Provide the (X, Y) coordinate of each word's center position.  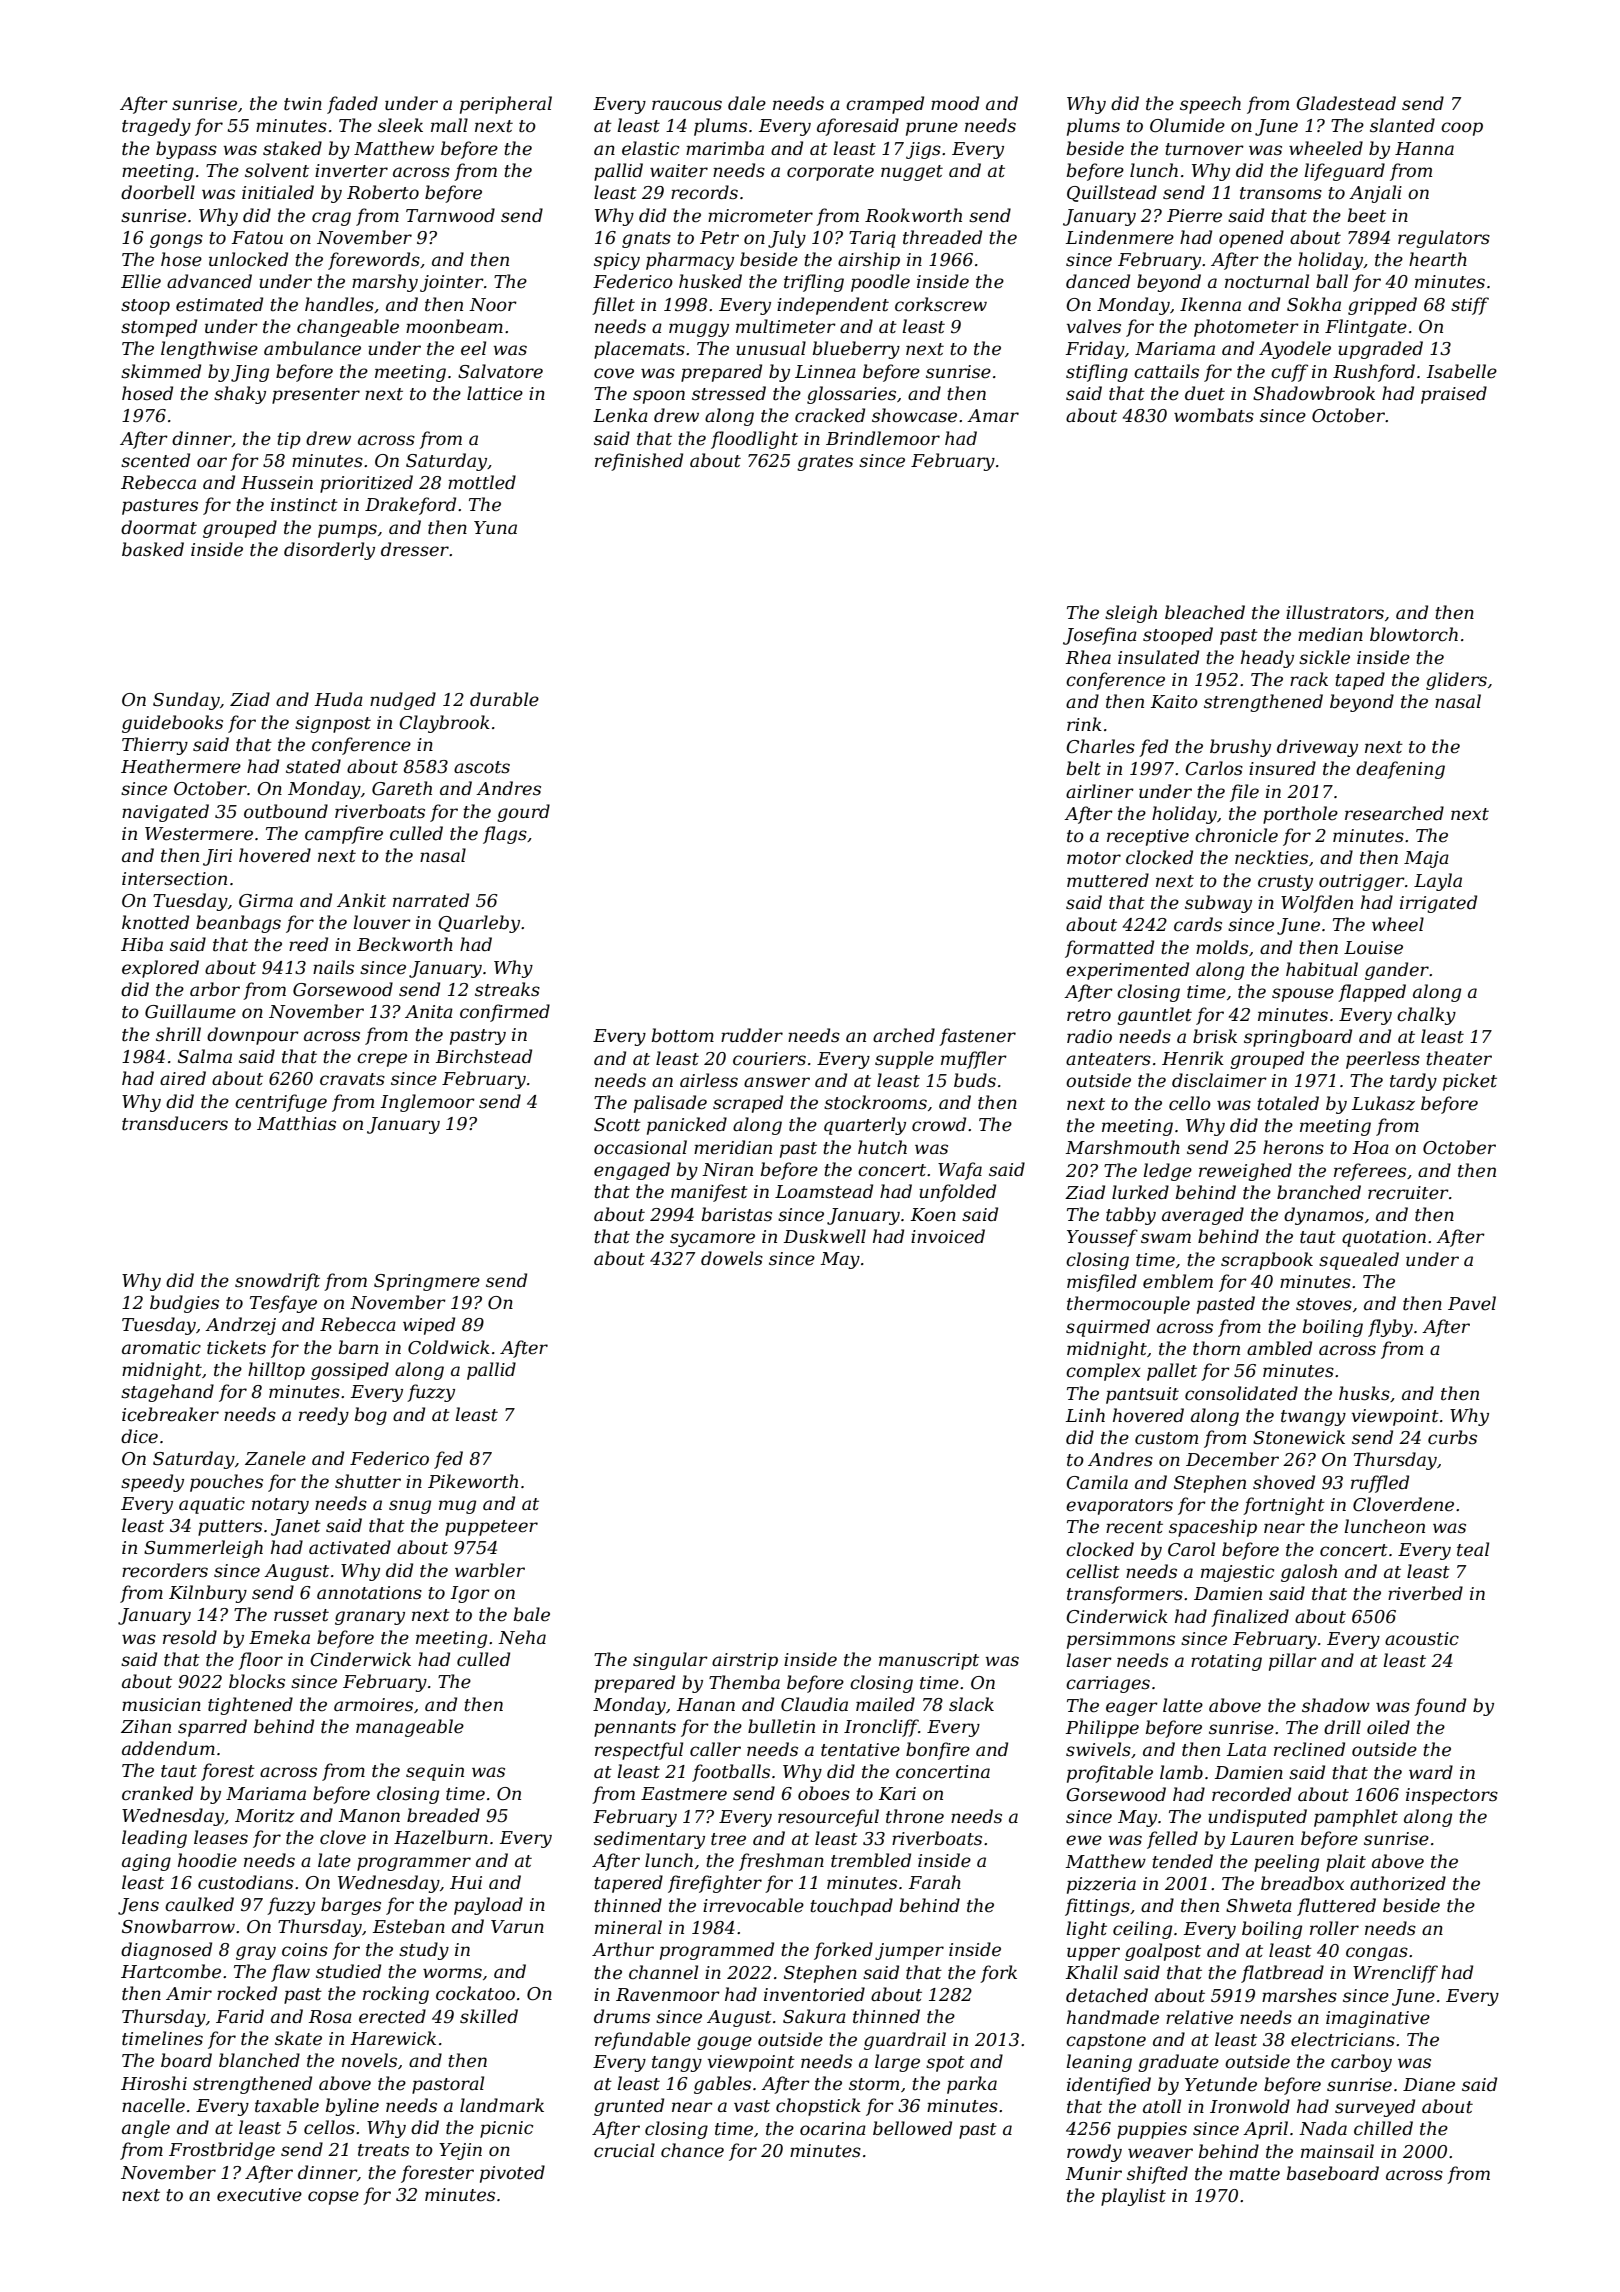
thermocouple (1128, 1305)
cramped (885, 105)
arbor (215, 989)
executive (259, 2195)
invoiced (948, 1236)
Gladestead (1346, 103)
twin (303, 104)
